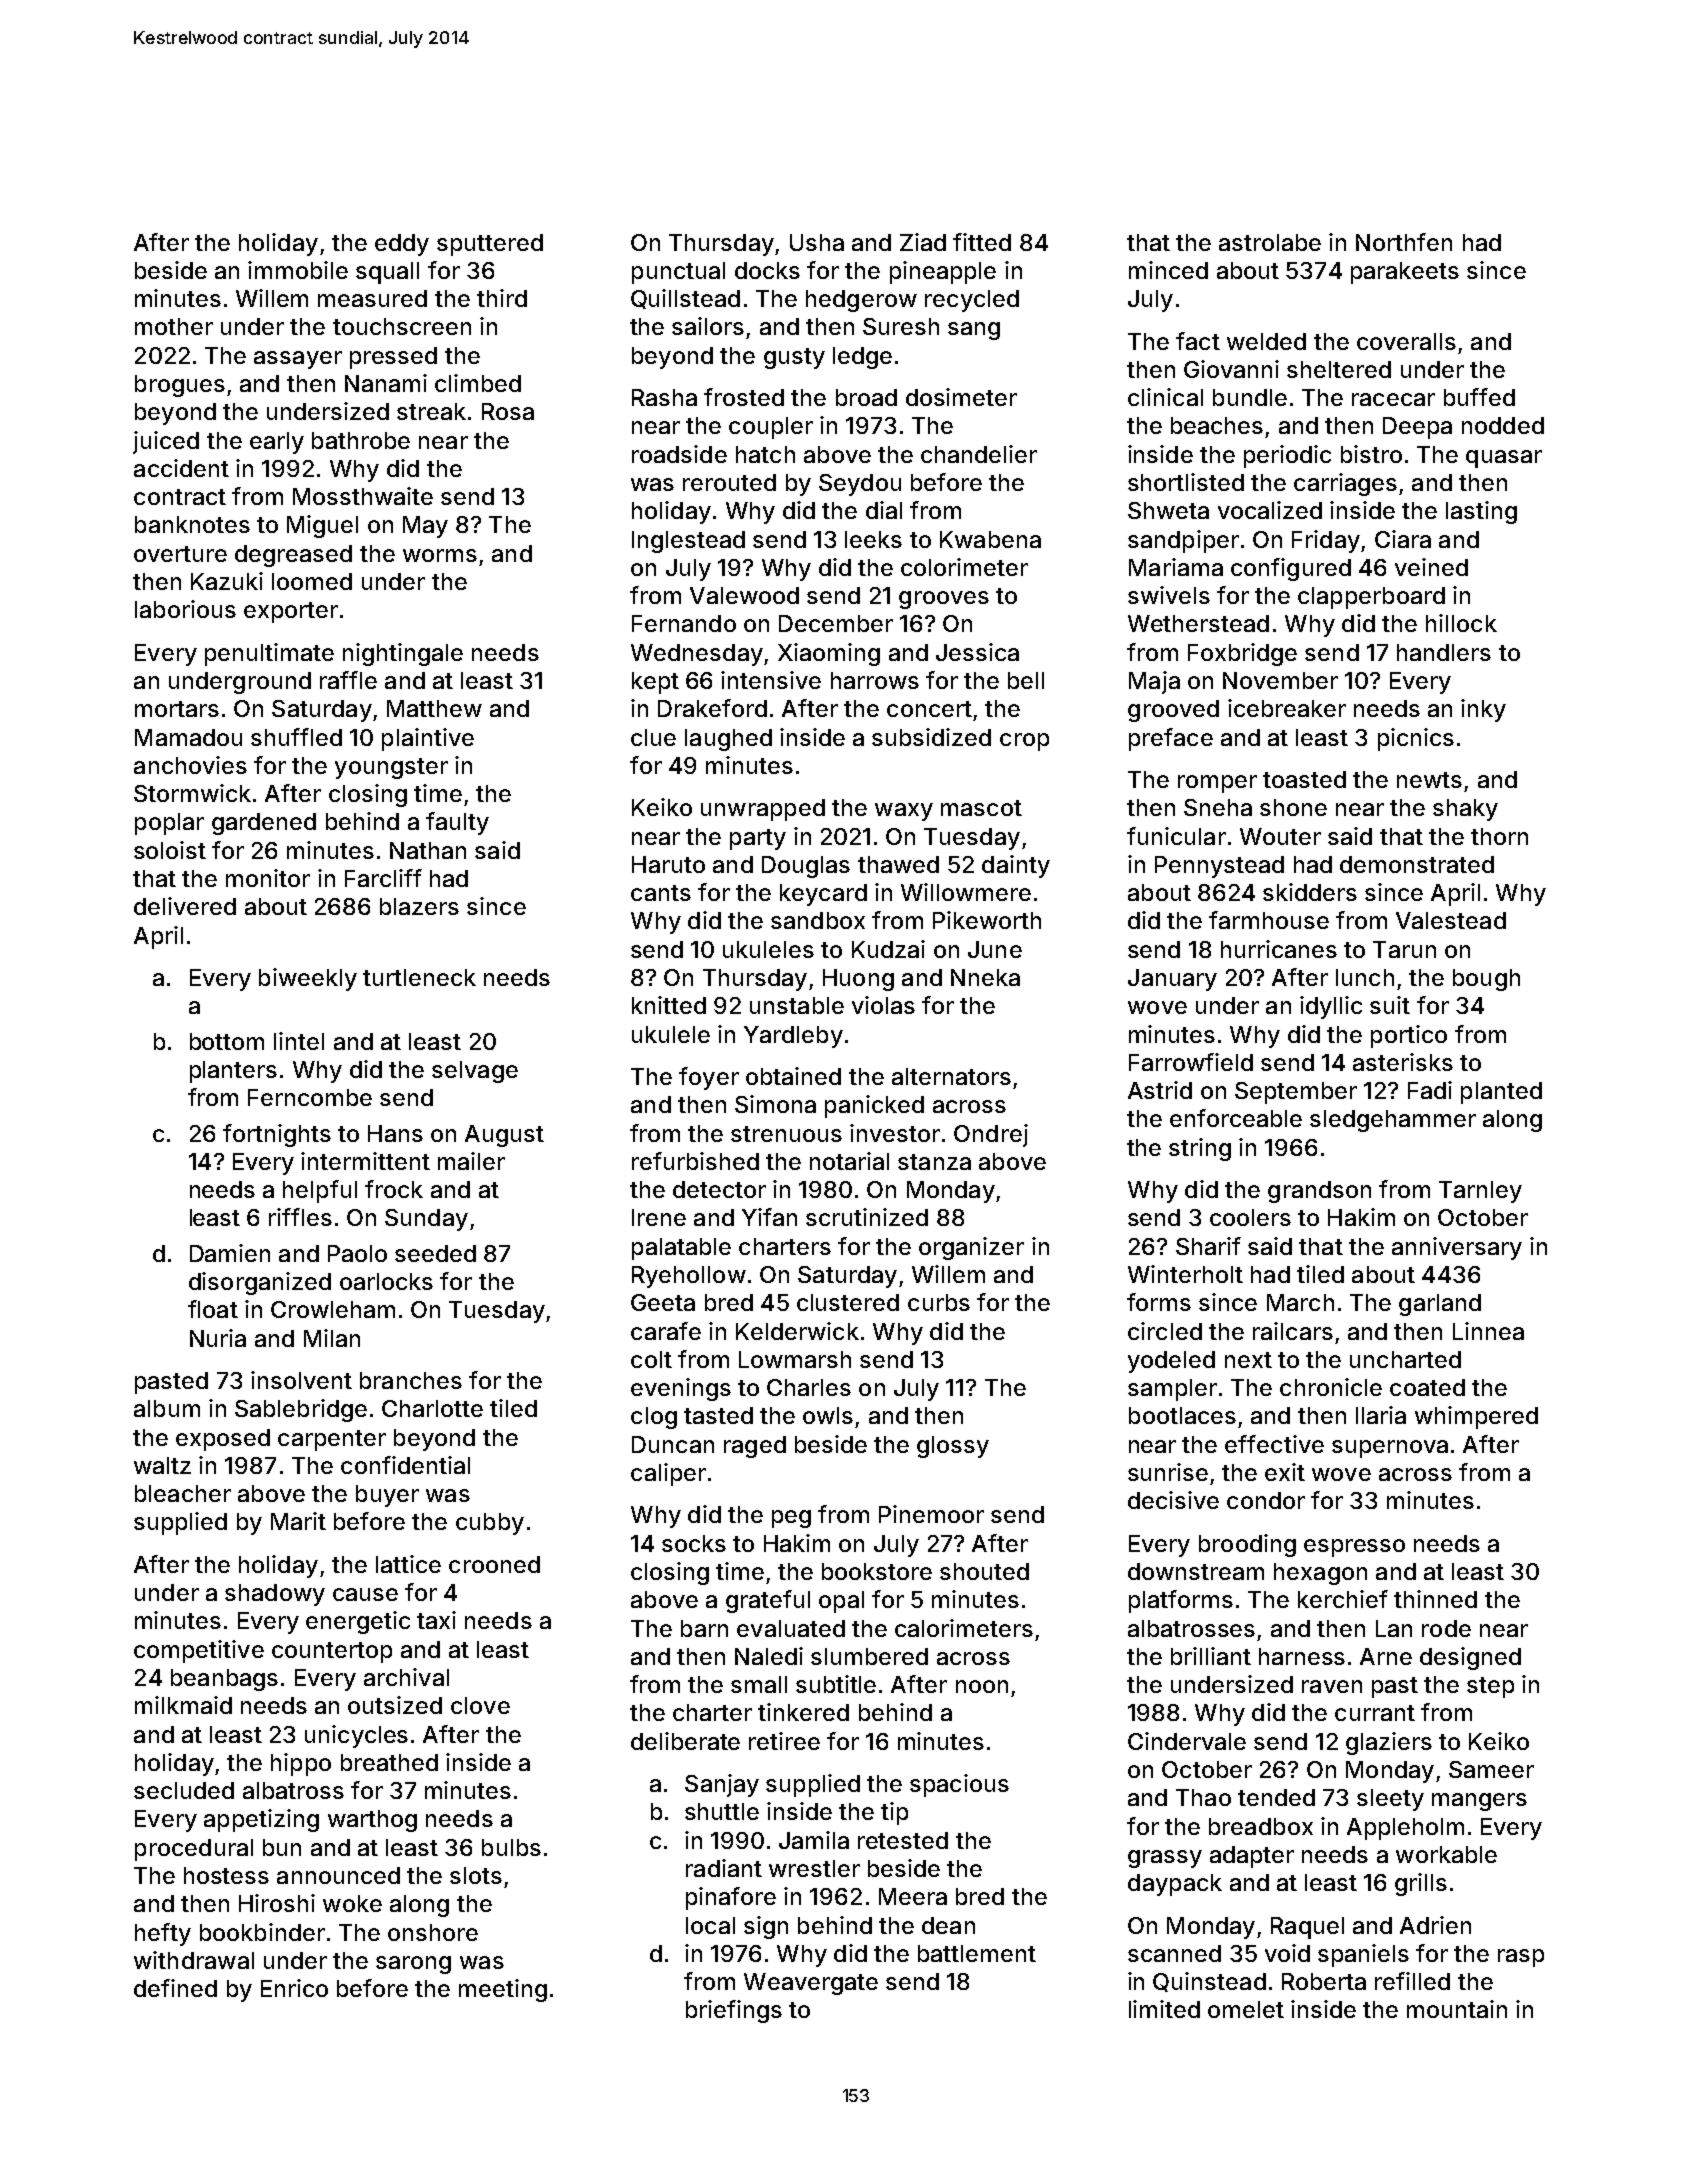 This screenshot has width=1683, height=2178. Describe the element at coordinates (299, 1041) in the screenshot. I see `lintel` at that location.
